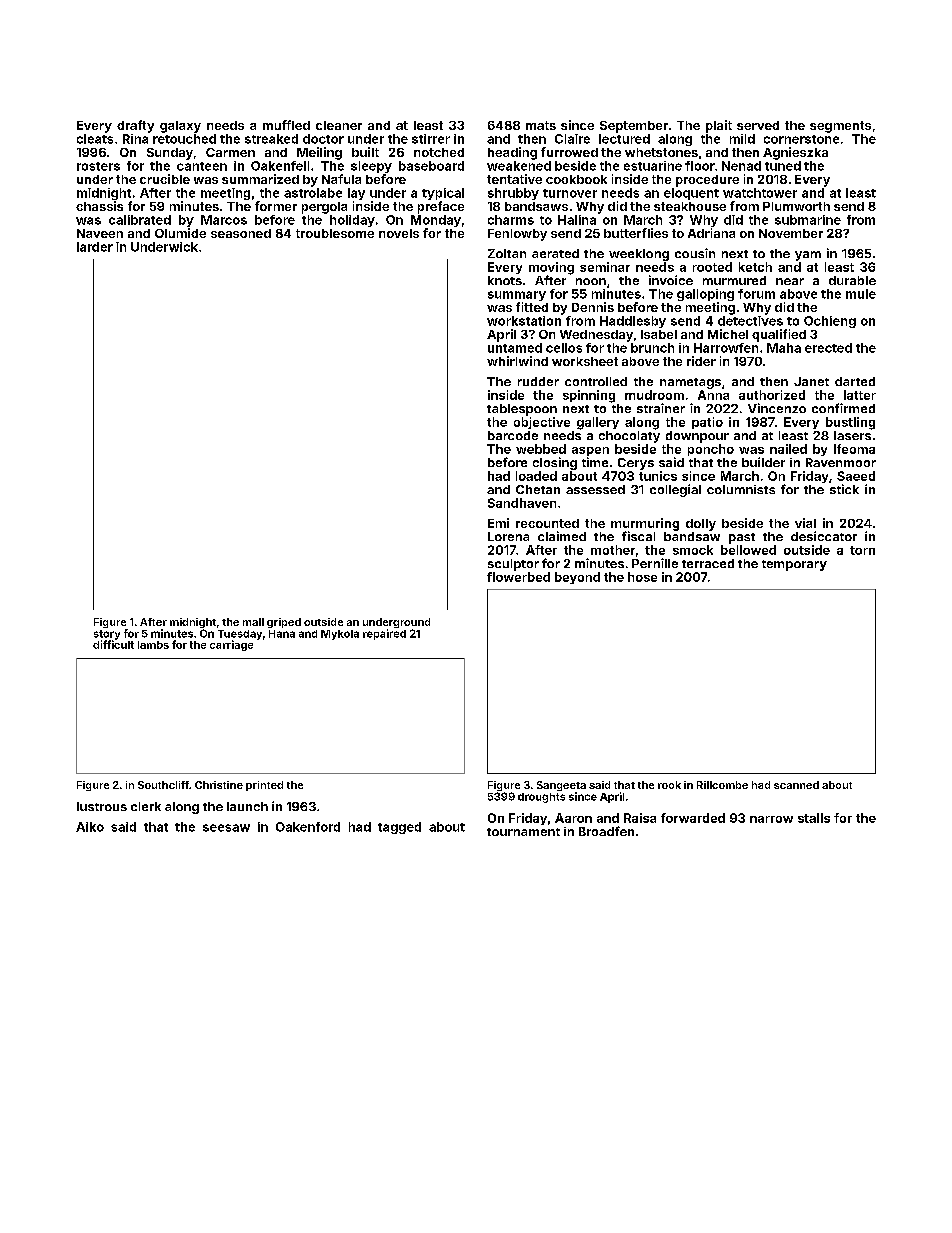 The height and width of the screenshot is (1233, 952). I want to click on qualified, so click(779, 335).
